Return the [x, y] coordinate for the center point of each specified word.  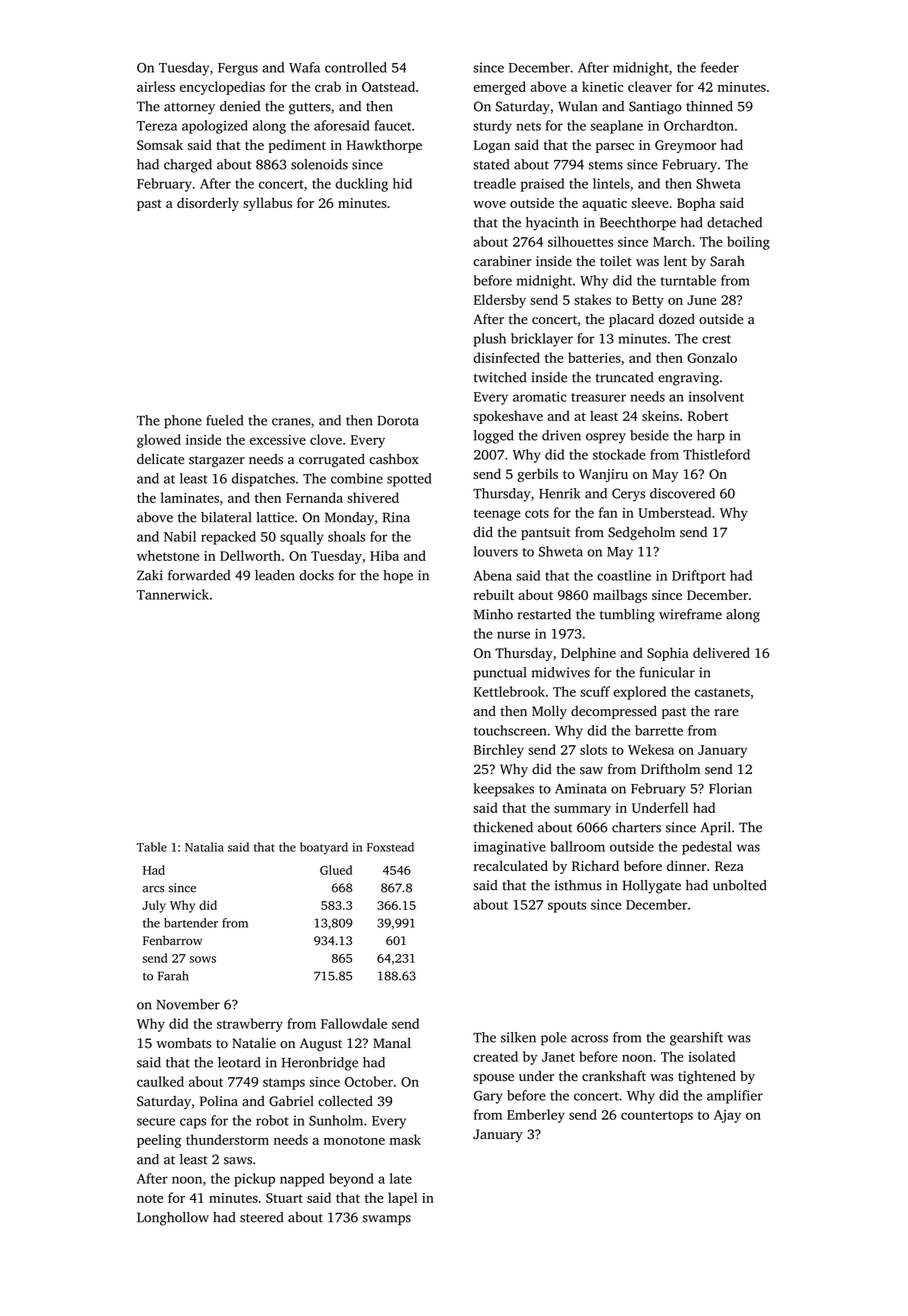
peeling [159, 1141]
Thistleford [716, 454]
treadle [495, 183]
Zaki [150, 575]
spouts [567, 907]
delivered [721, 652]
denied [240, 106]
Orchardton [699, 125]
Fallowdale [354, 1023]
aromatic [540, 396]
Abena [492, 575]
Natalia [204, 847]
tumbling [627, 616]
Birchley [499, 751]
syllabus [267, 204]
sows [203, 959]
